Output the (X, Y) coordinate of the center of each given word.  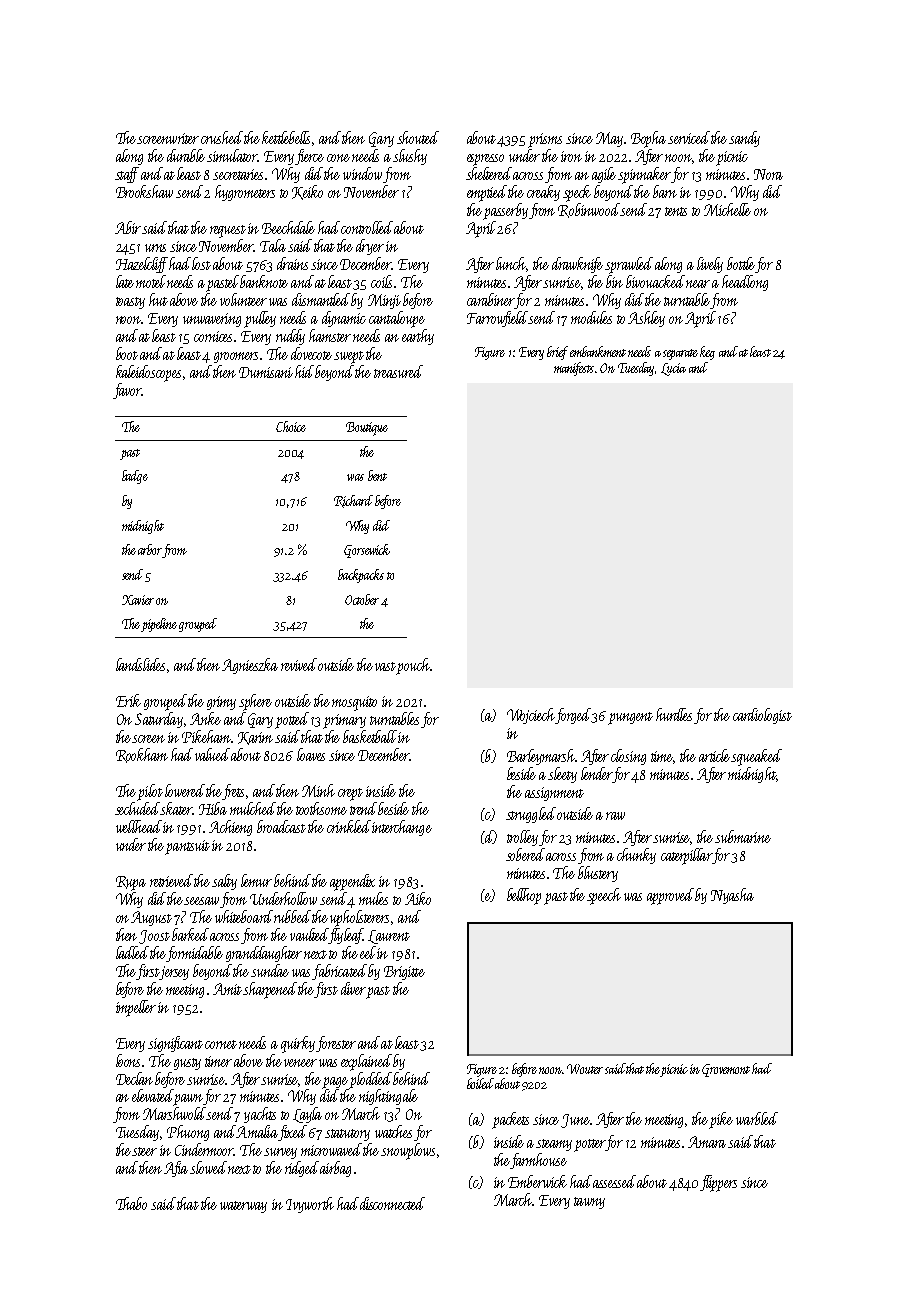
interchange (402, 828)
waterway (243, 1207)
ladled (132, 952)
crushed (222, 137)
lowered (185, 790)
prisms (545, 140)
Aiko (418, 898)
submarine (743, 836)
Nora (768, 174)
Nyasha (732, 896)
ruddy (290, 337)
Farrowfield (498, 319)
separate (680, 354)
